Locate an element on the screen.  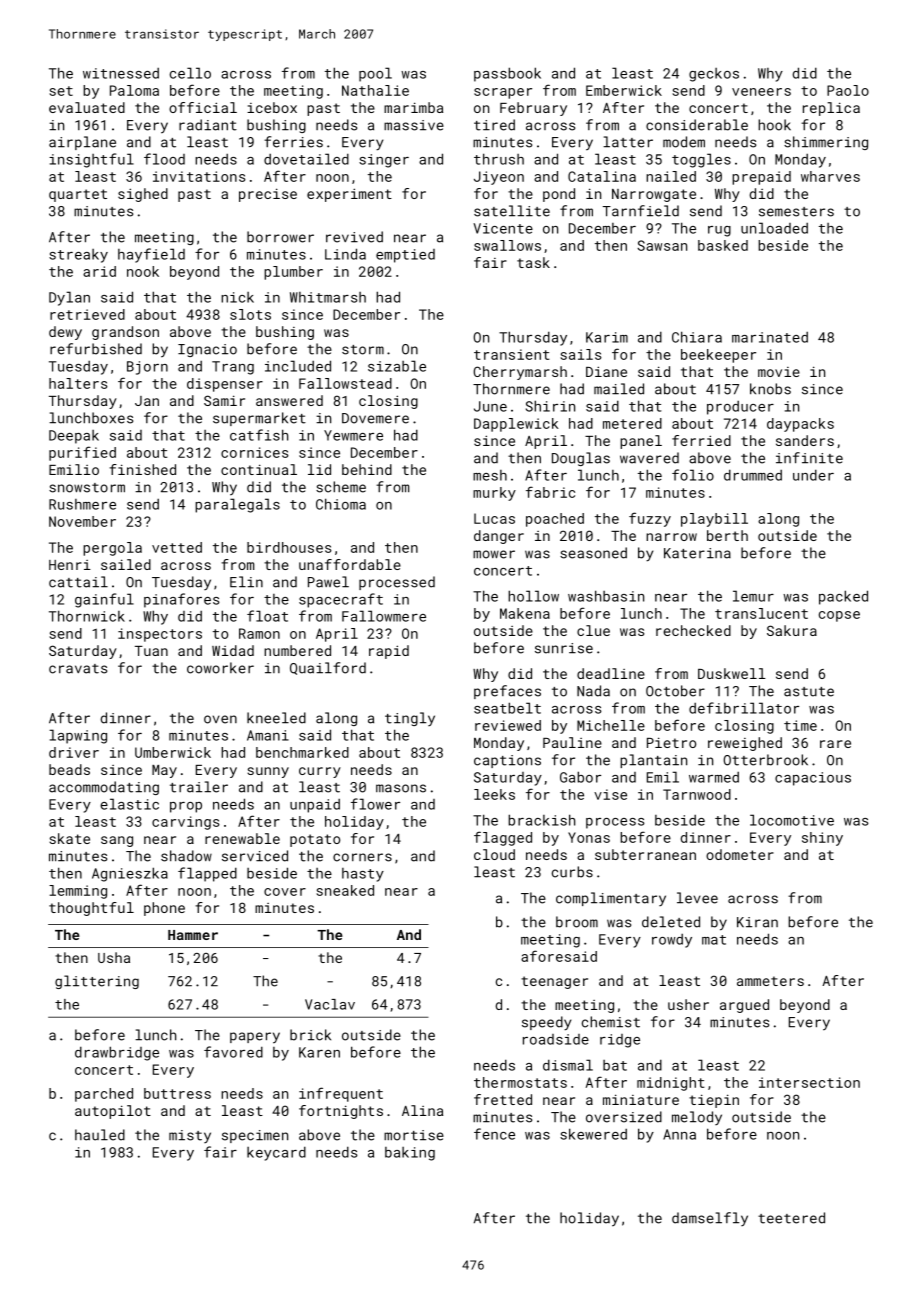
Rushmere is located at coordinates (82, 504).
